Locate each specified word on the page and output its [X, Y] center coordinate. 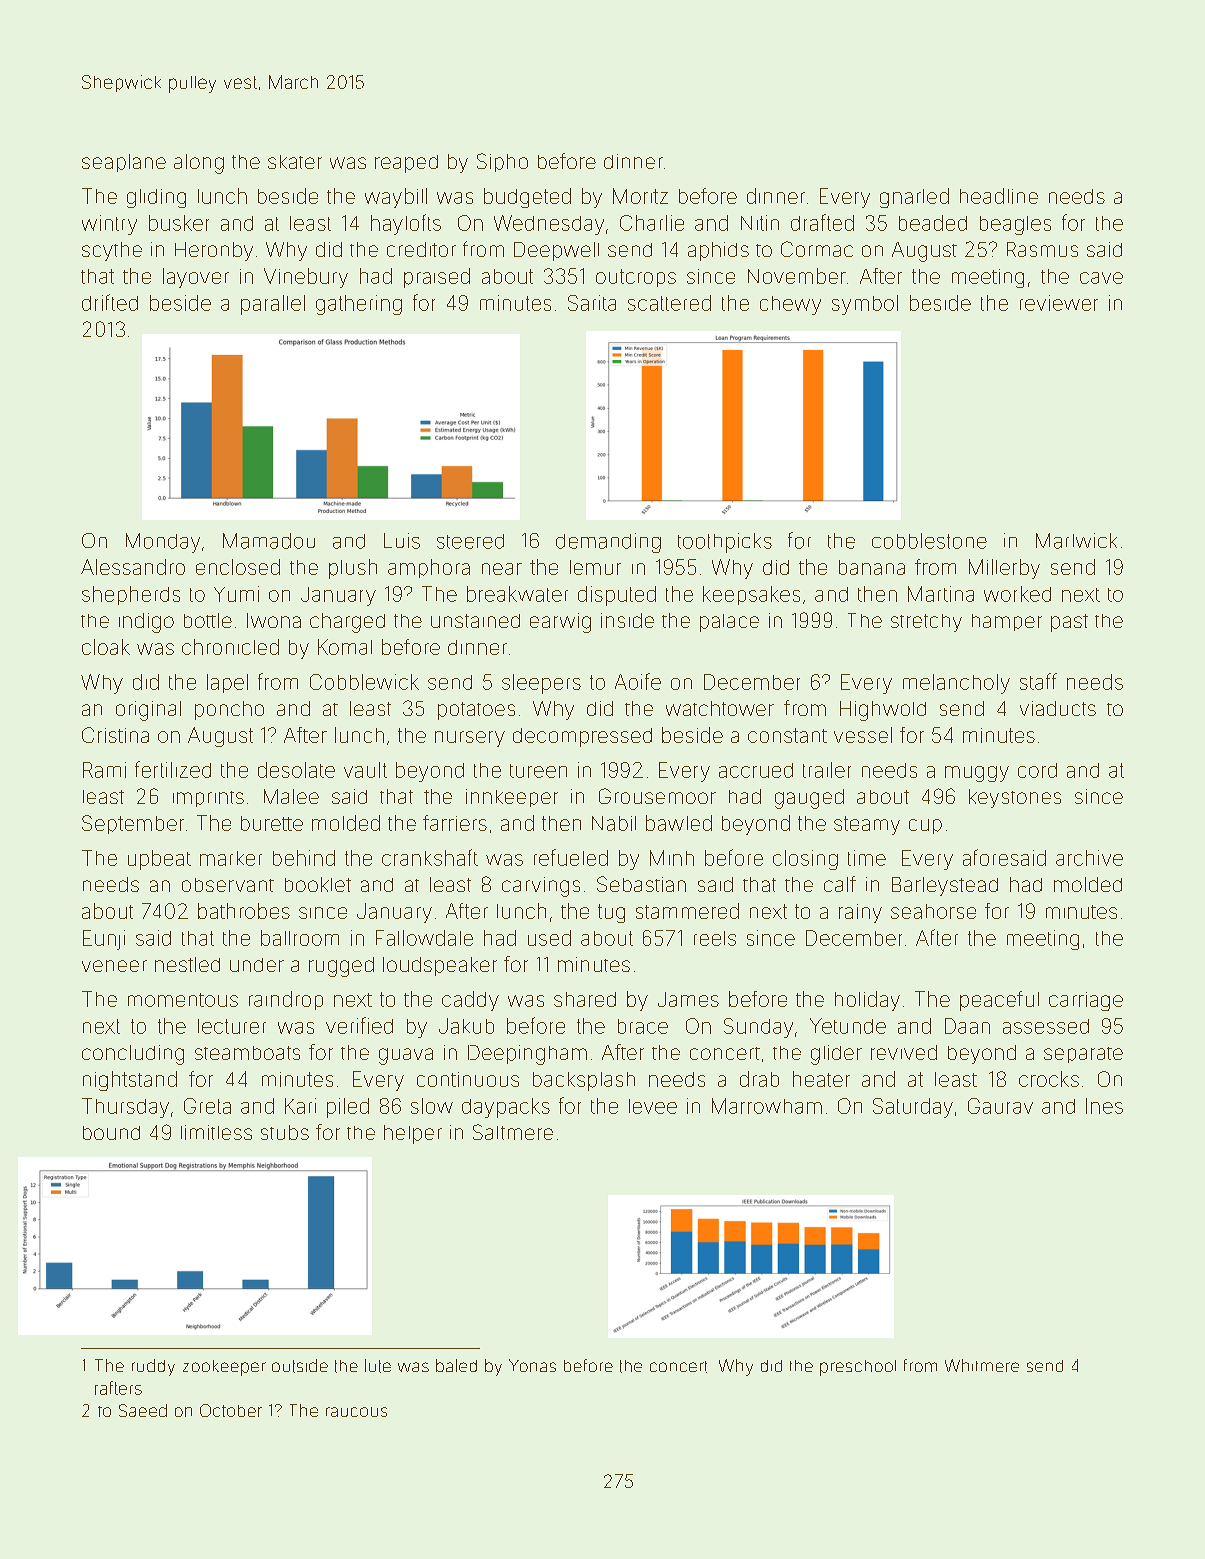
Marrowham [767, 1106]
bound [111, 1133]
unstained [475, 621]
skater [295, 162]
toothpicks [725, 543]
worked [1017, 594]
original [148, 711]
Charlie [652, 223]
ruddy [153, 1367]
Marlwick [1076, 541]
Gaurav [1000, 1106]
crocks [1049, 1079]
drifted [110, 302]
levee [653, 1106]
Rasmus [1042, 249]
